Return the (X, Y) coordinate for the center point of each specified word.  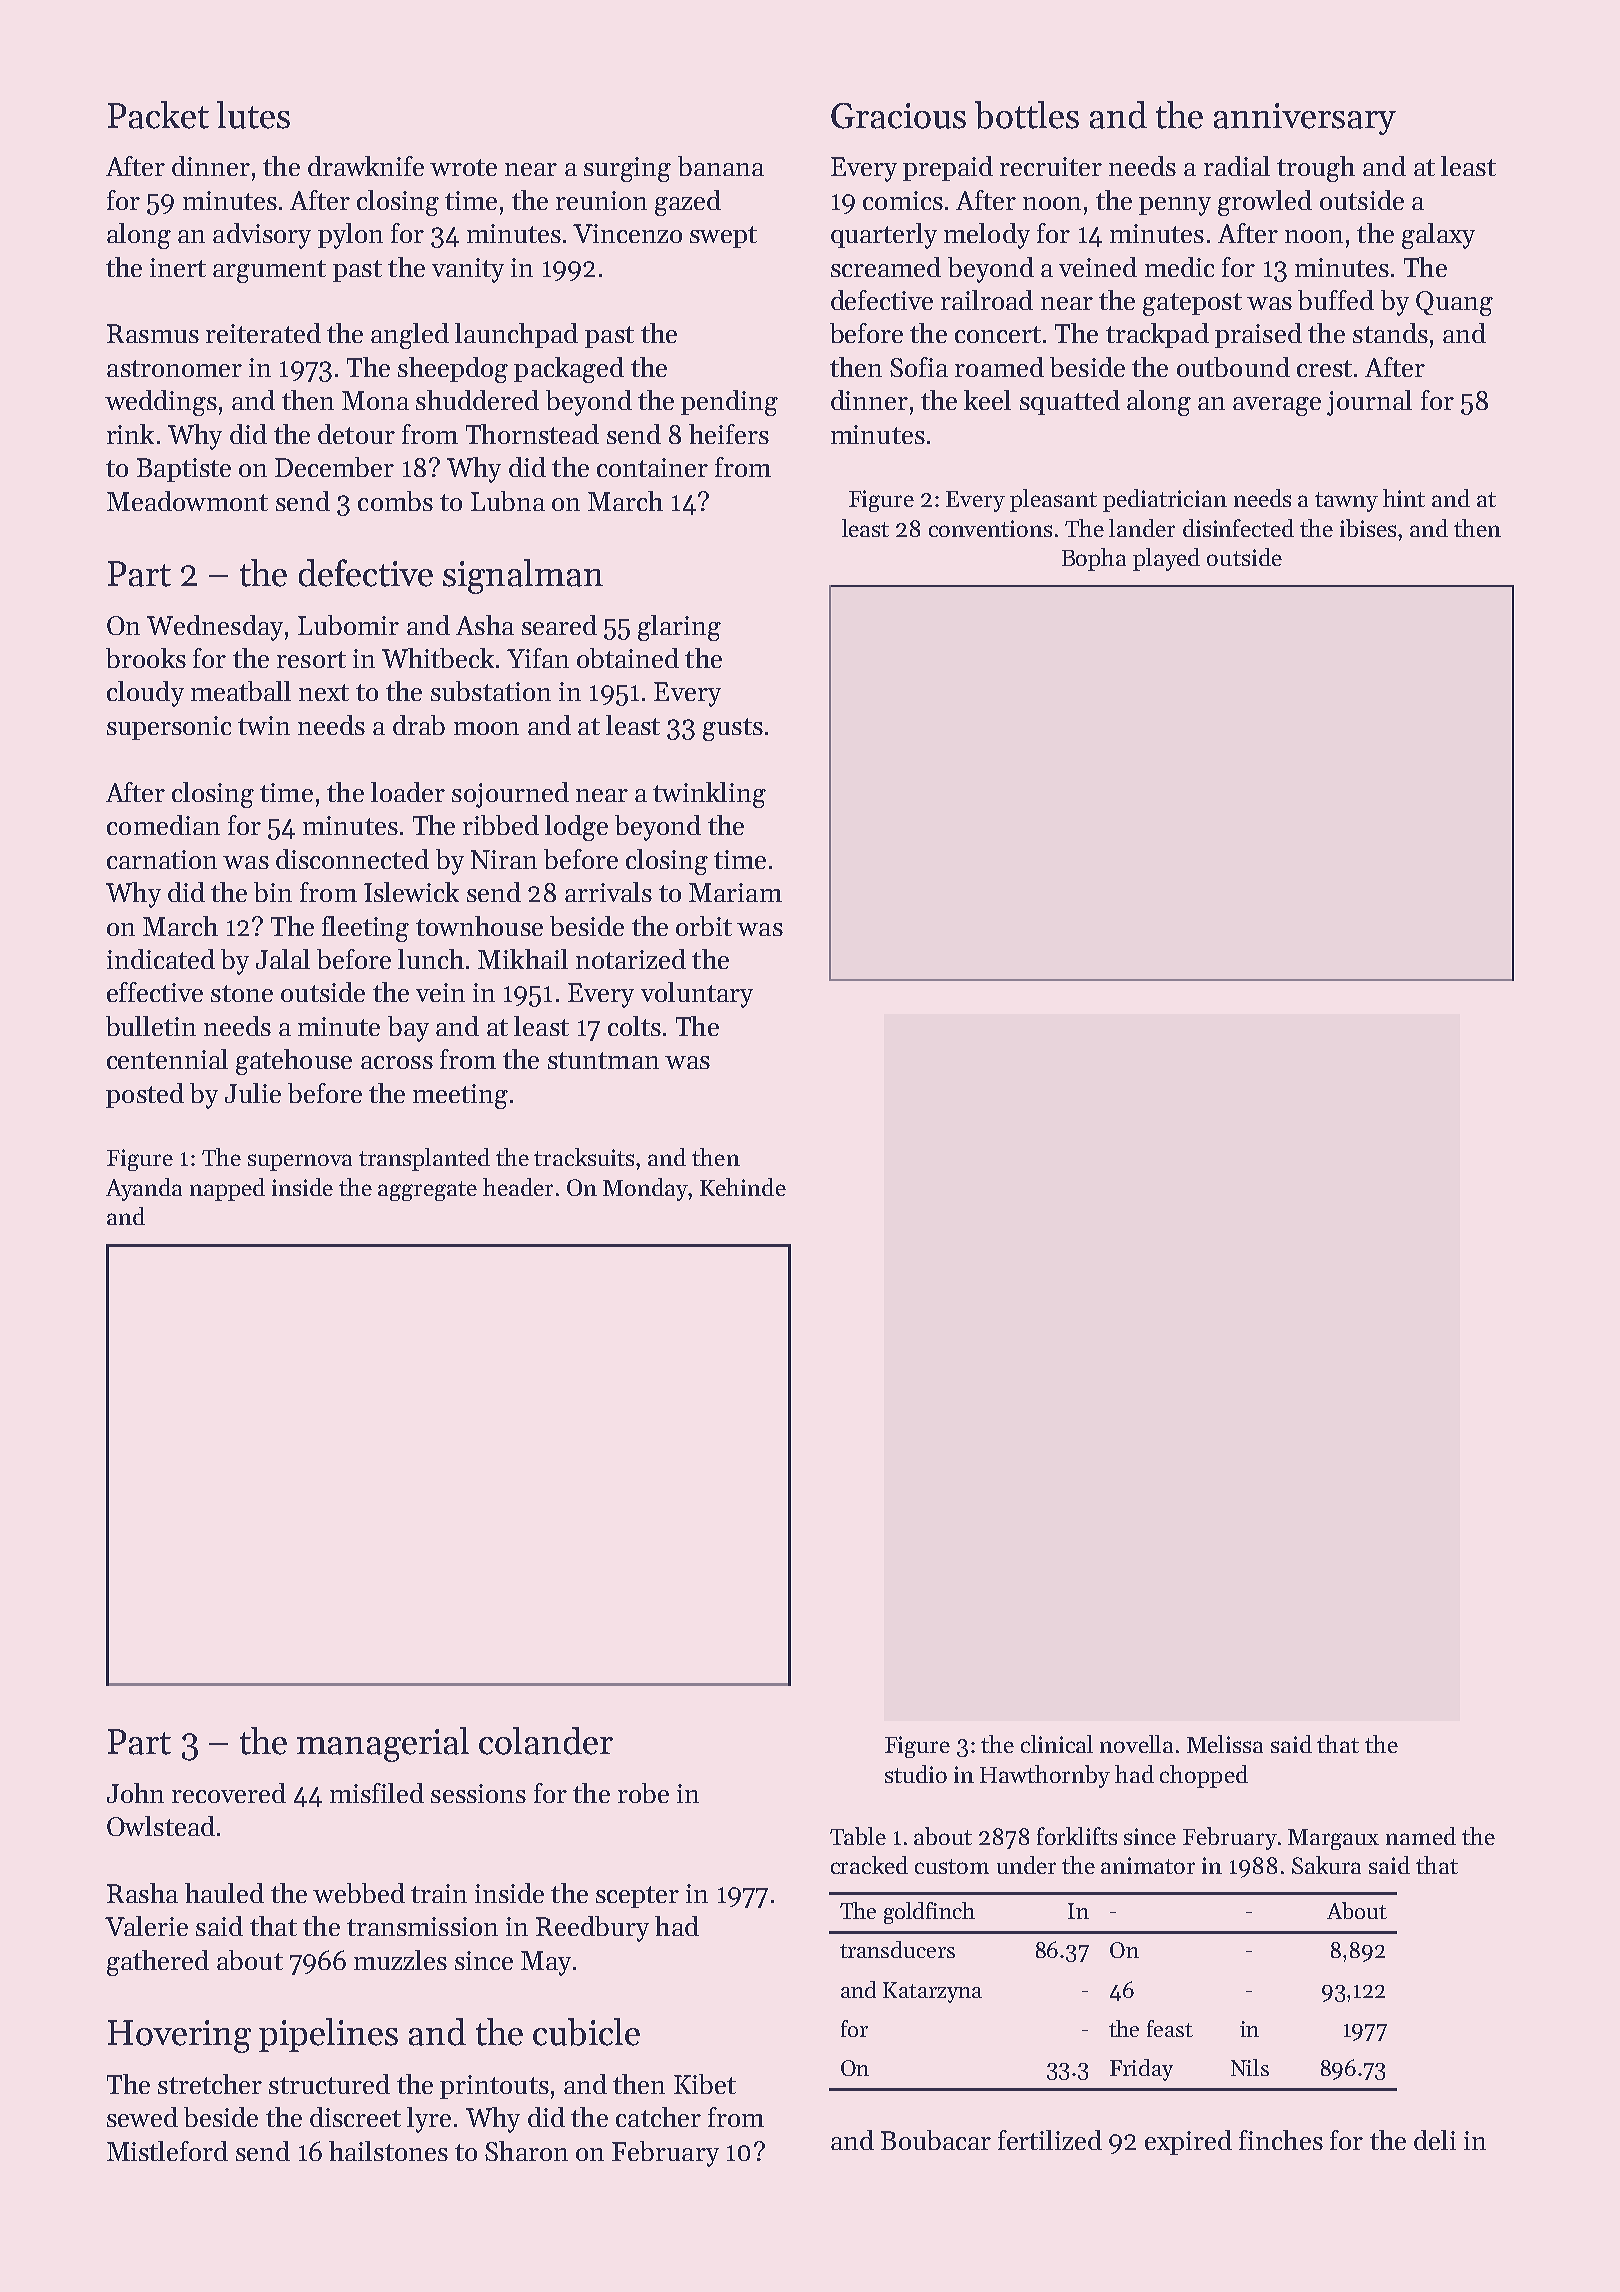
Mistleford (167, 2151)
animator (1148, 1865)
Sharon (526, 2151)
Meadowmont (187, 501)
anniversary (1305, 119)
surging (627, 169)
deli (1435, 2140)
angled (410, 336)
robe (643, 1793)
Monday (645, 1189)
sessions (478, 1793)
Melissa (1225, 1744)
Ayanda (144, 1189)
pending (729, 403)
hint (1404, 498)
